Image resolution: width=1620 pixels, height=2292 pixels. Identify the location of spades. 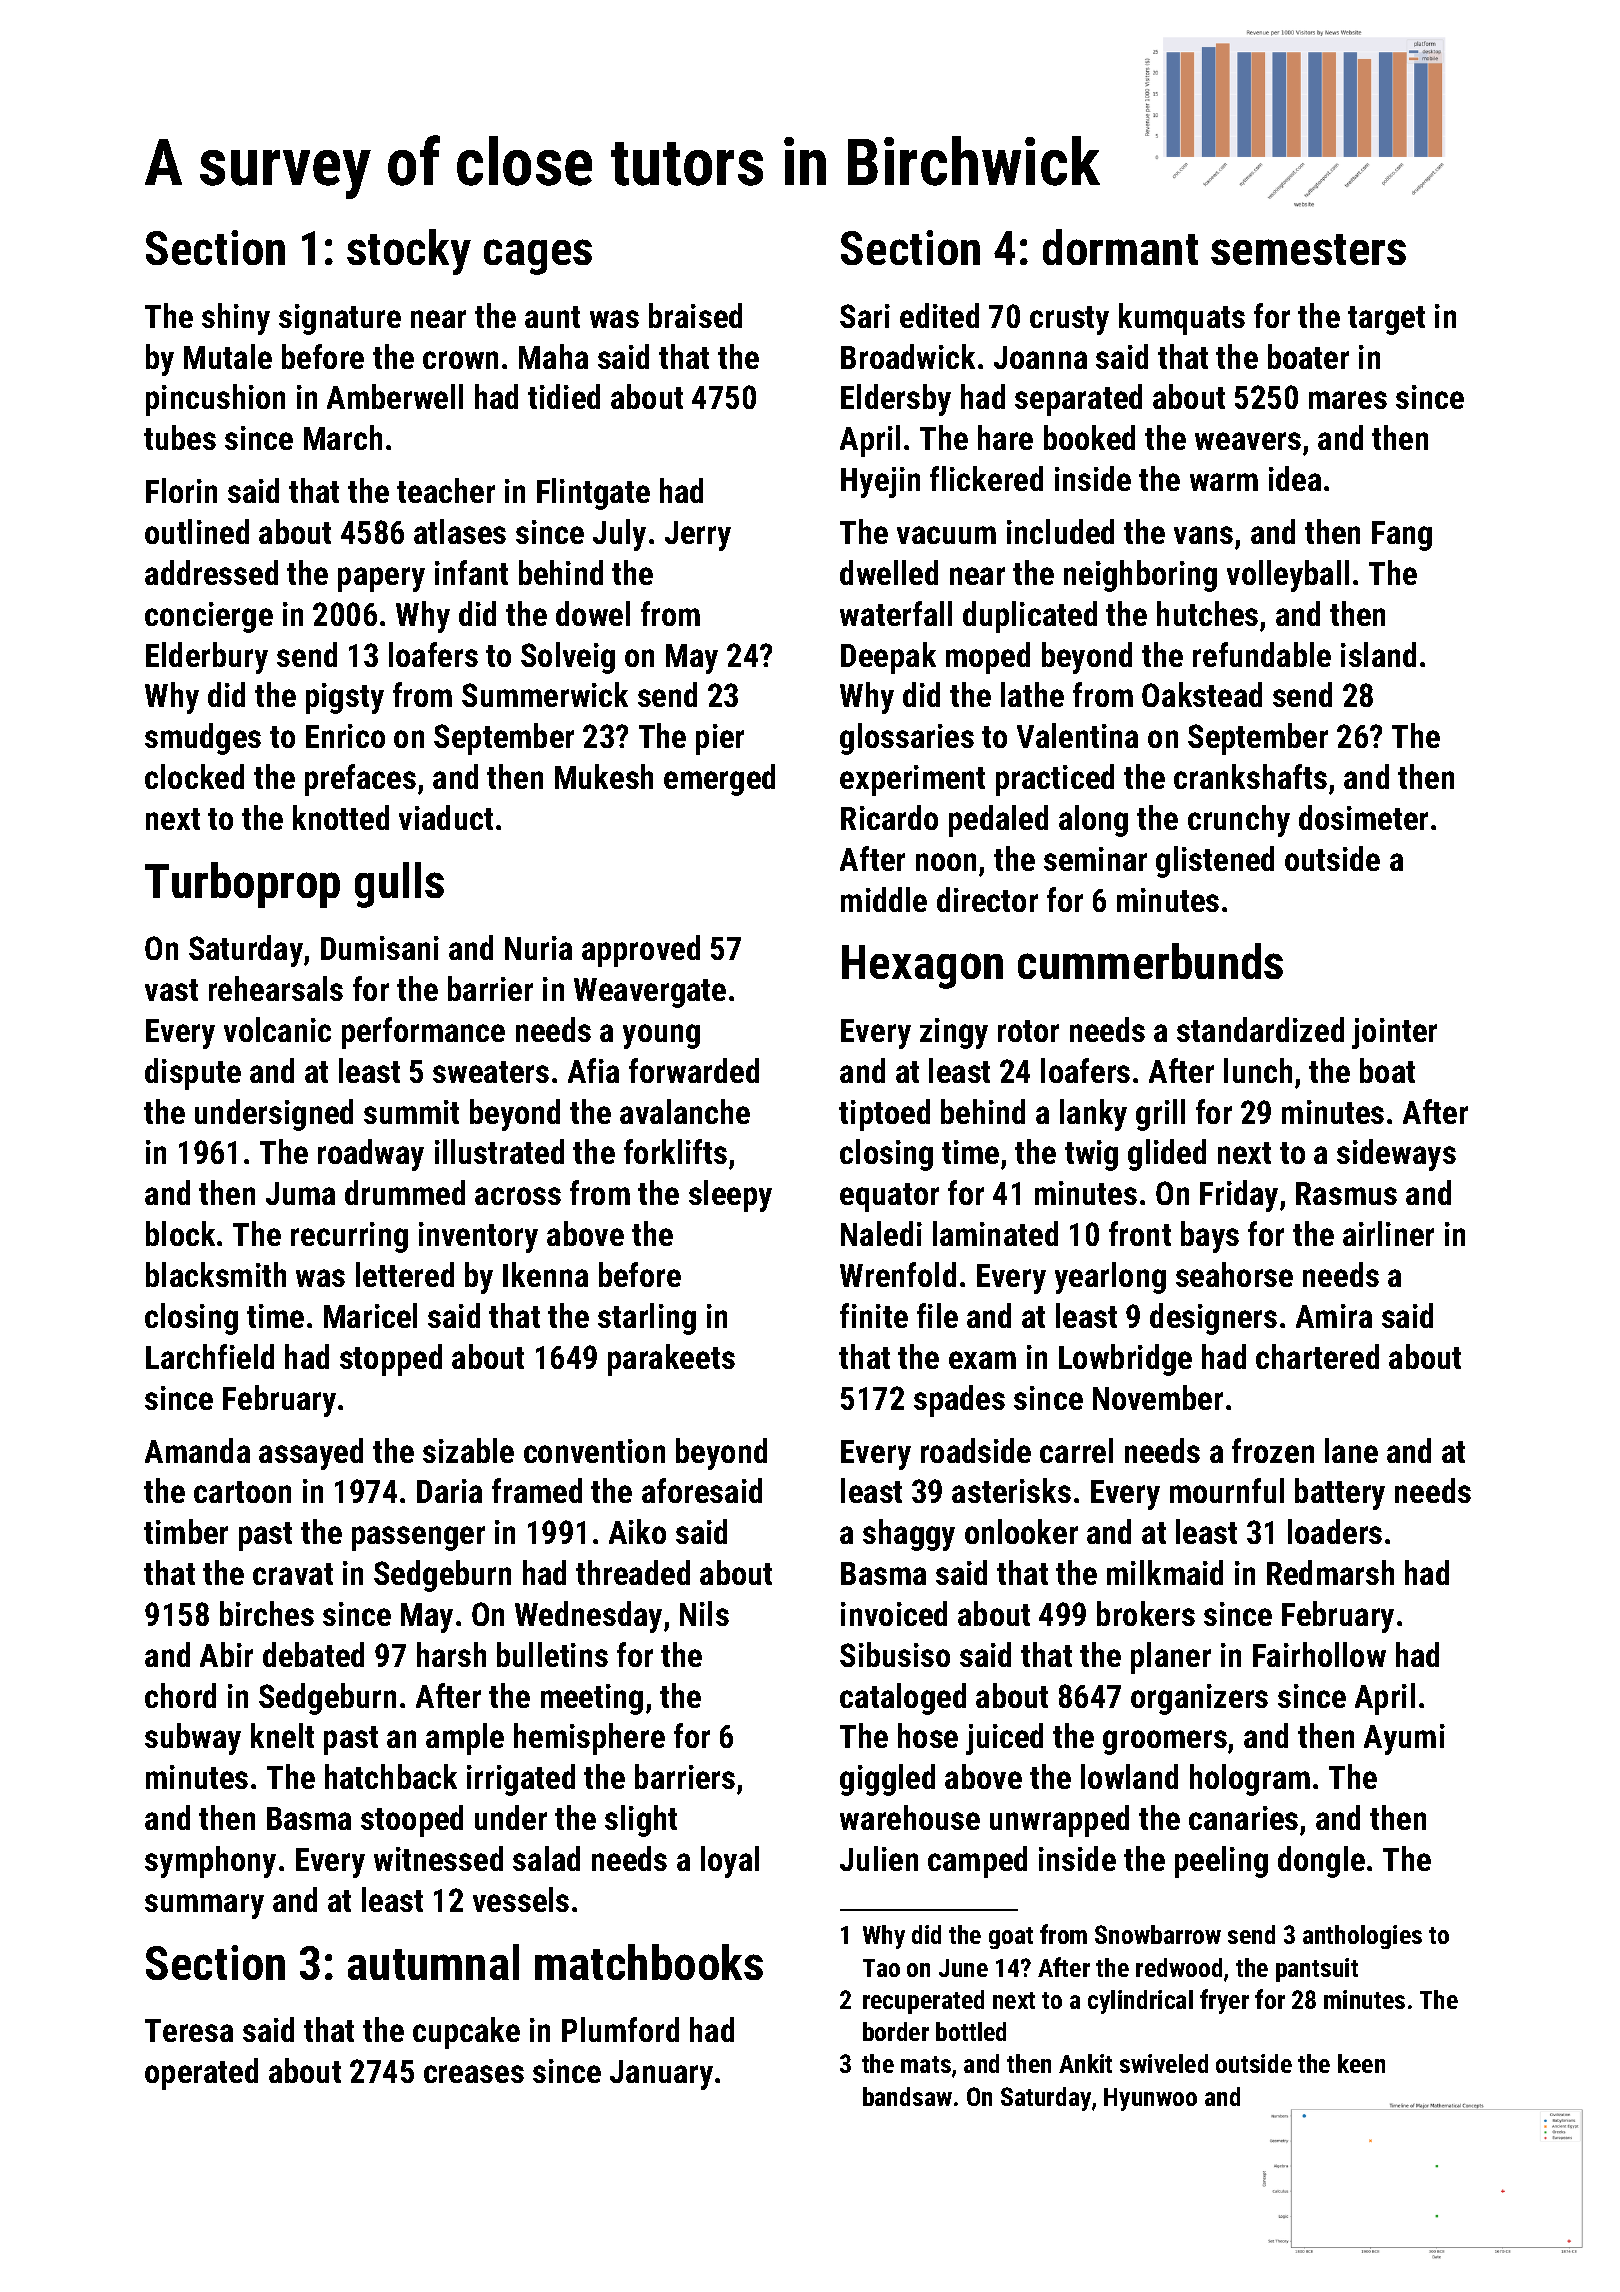
(959, 1401).
